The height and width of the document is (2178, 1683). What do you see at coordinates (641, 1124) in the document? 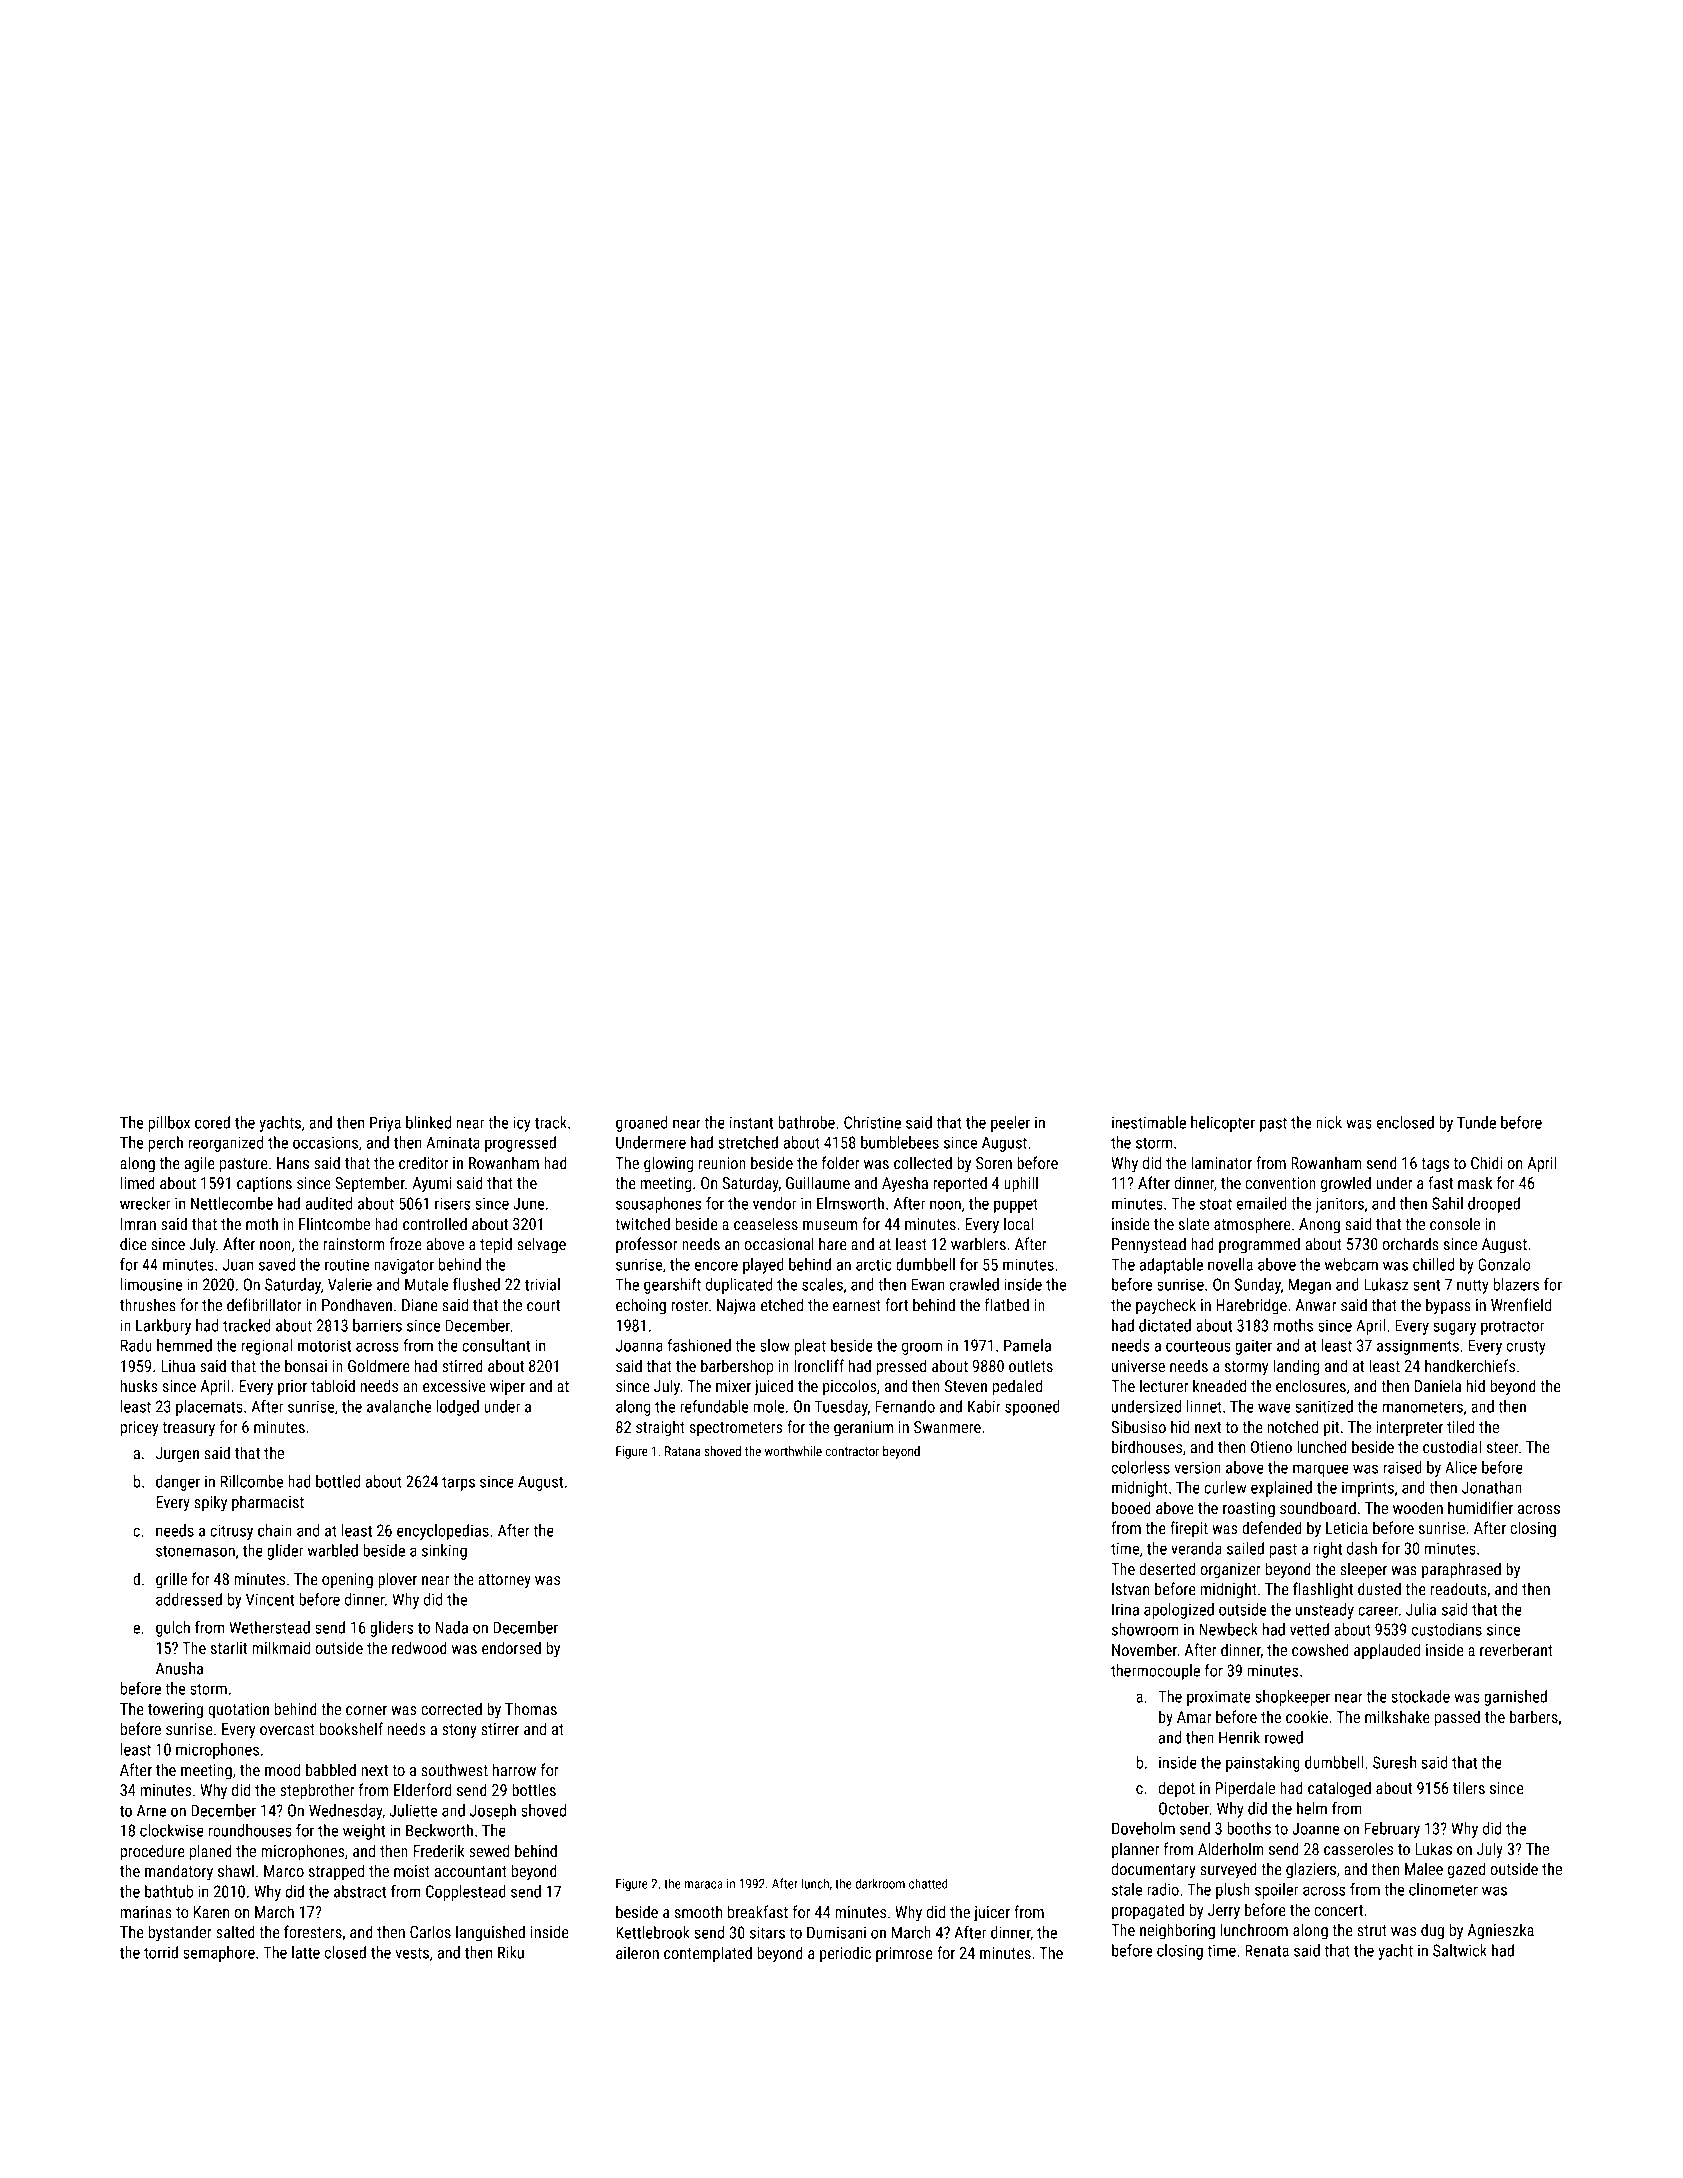
I see `groaned` at bounding box center [641, 1124].
